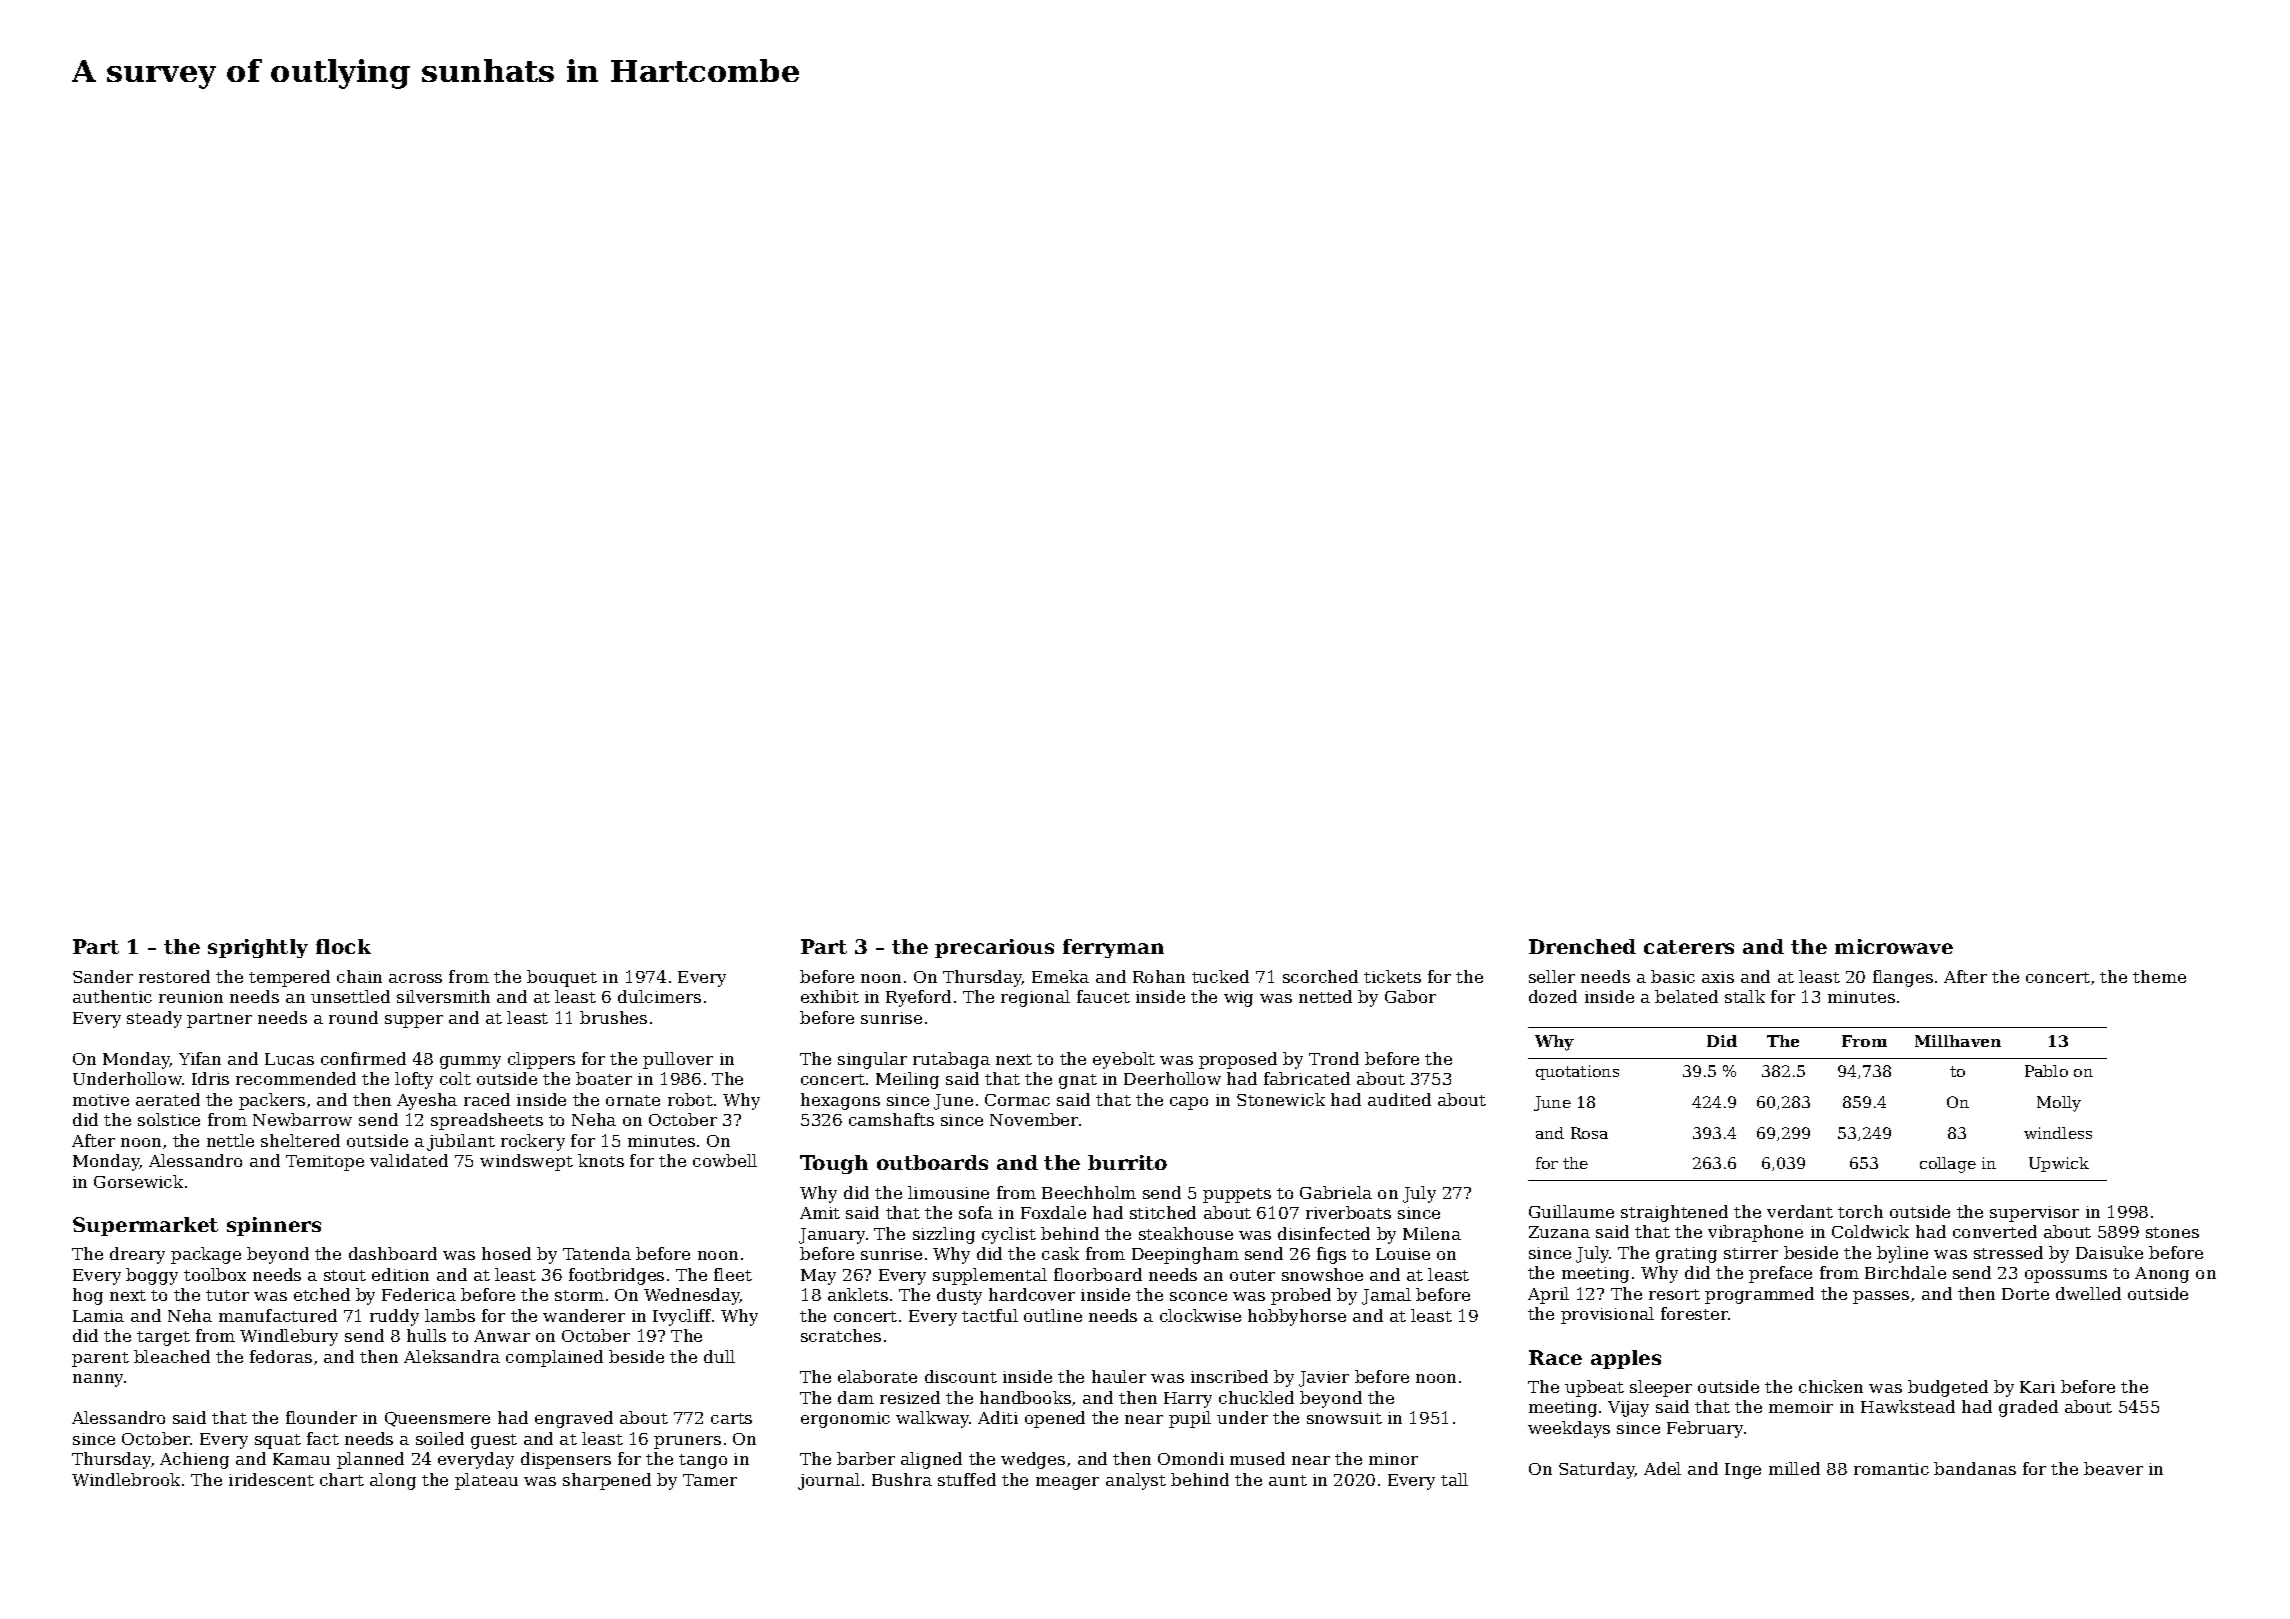 This document has width=2290, height=1619. Describe the element at coordinates (1403, 1254) in the document. I see `Louise` at that location.
